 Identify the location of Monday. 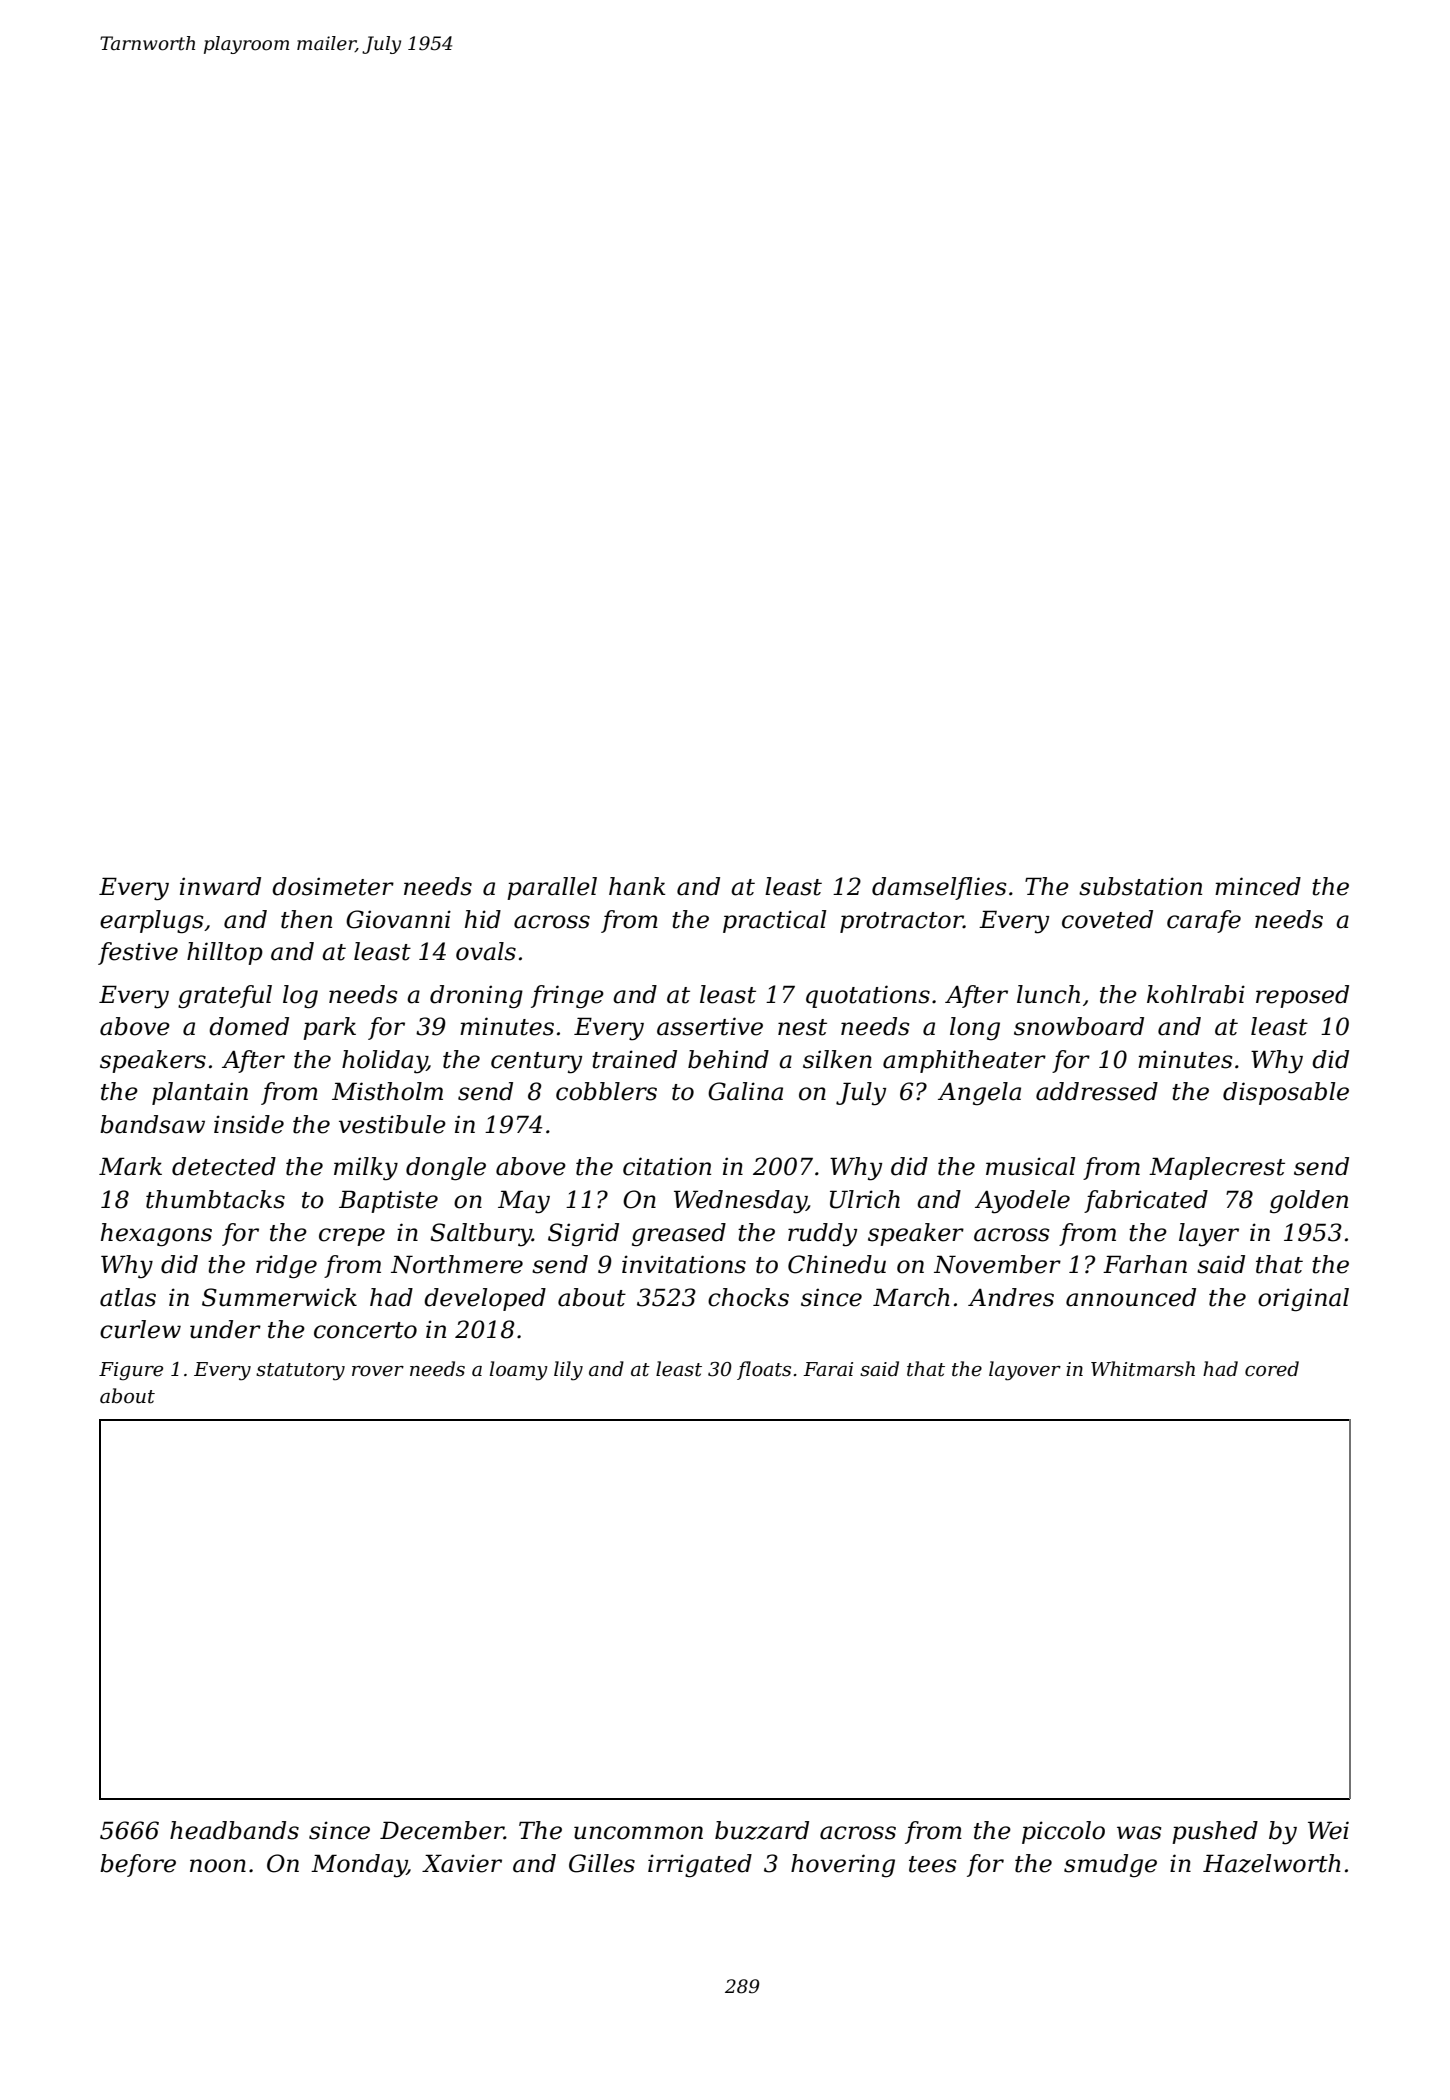
(359, 1866).
